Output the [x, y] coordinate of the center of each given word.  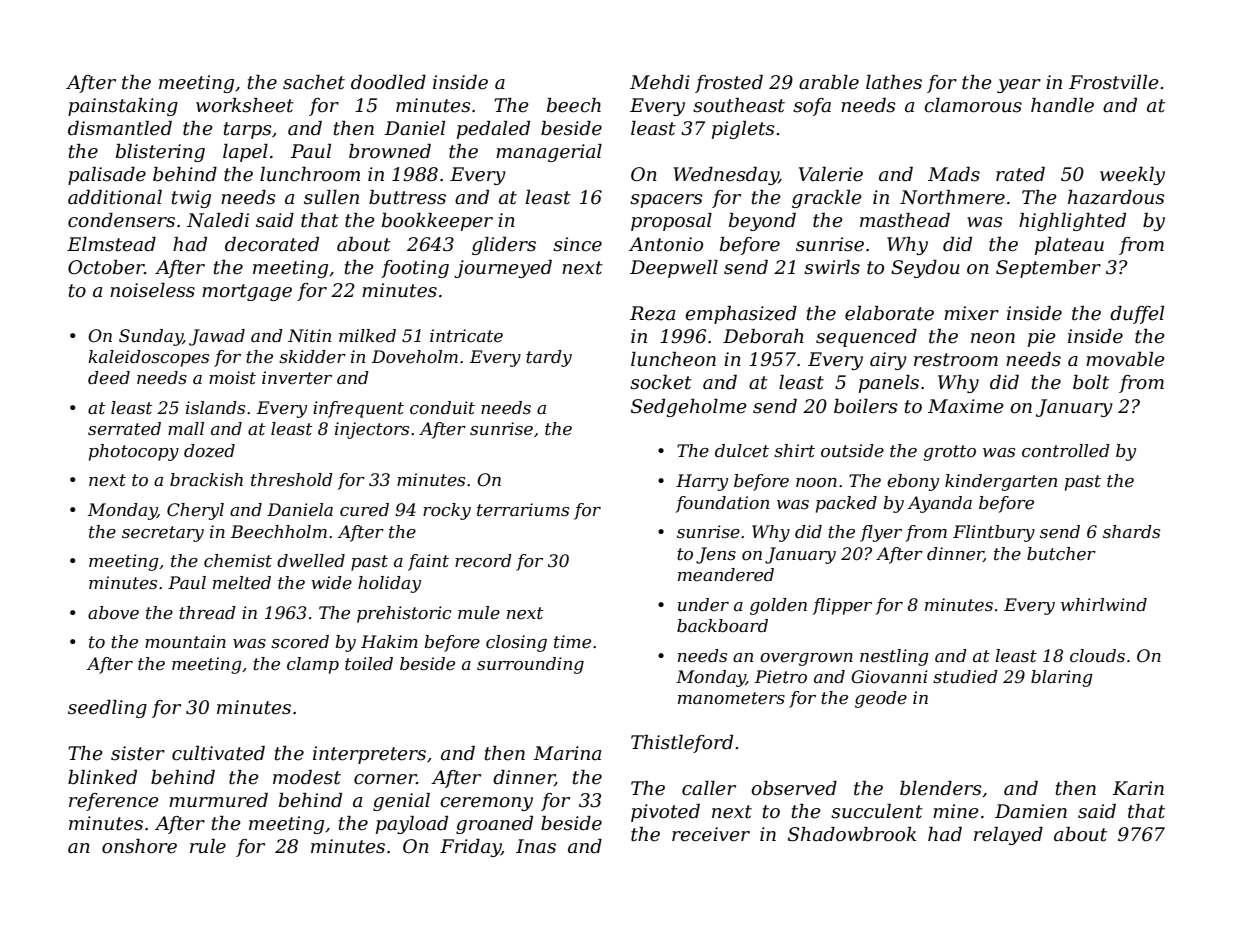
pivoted [665, 813]
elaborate [889, 313]
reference [114, 802]
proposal [671, 222]
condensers [121, 220]
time [572, 641]
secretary [163, 534]
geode [881, 699]
